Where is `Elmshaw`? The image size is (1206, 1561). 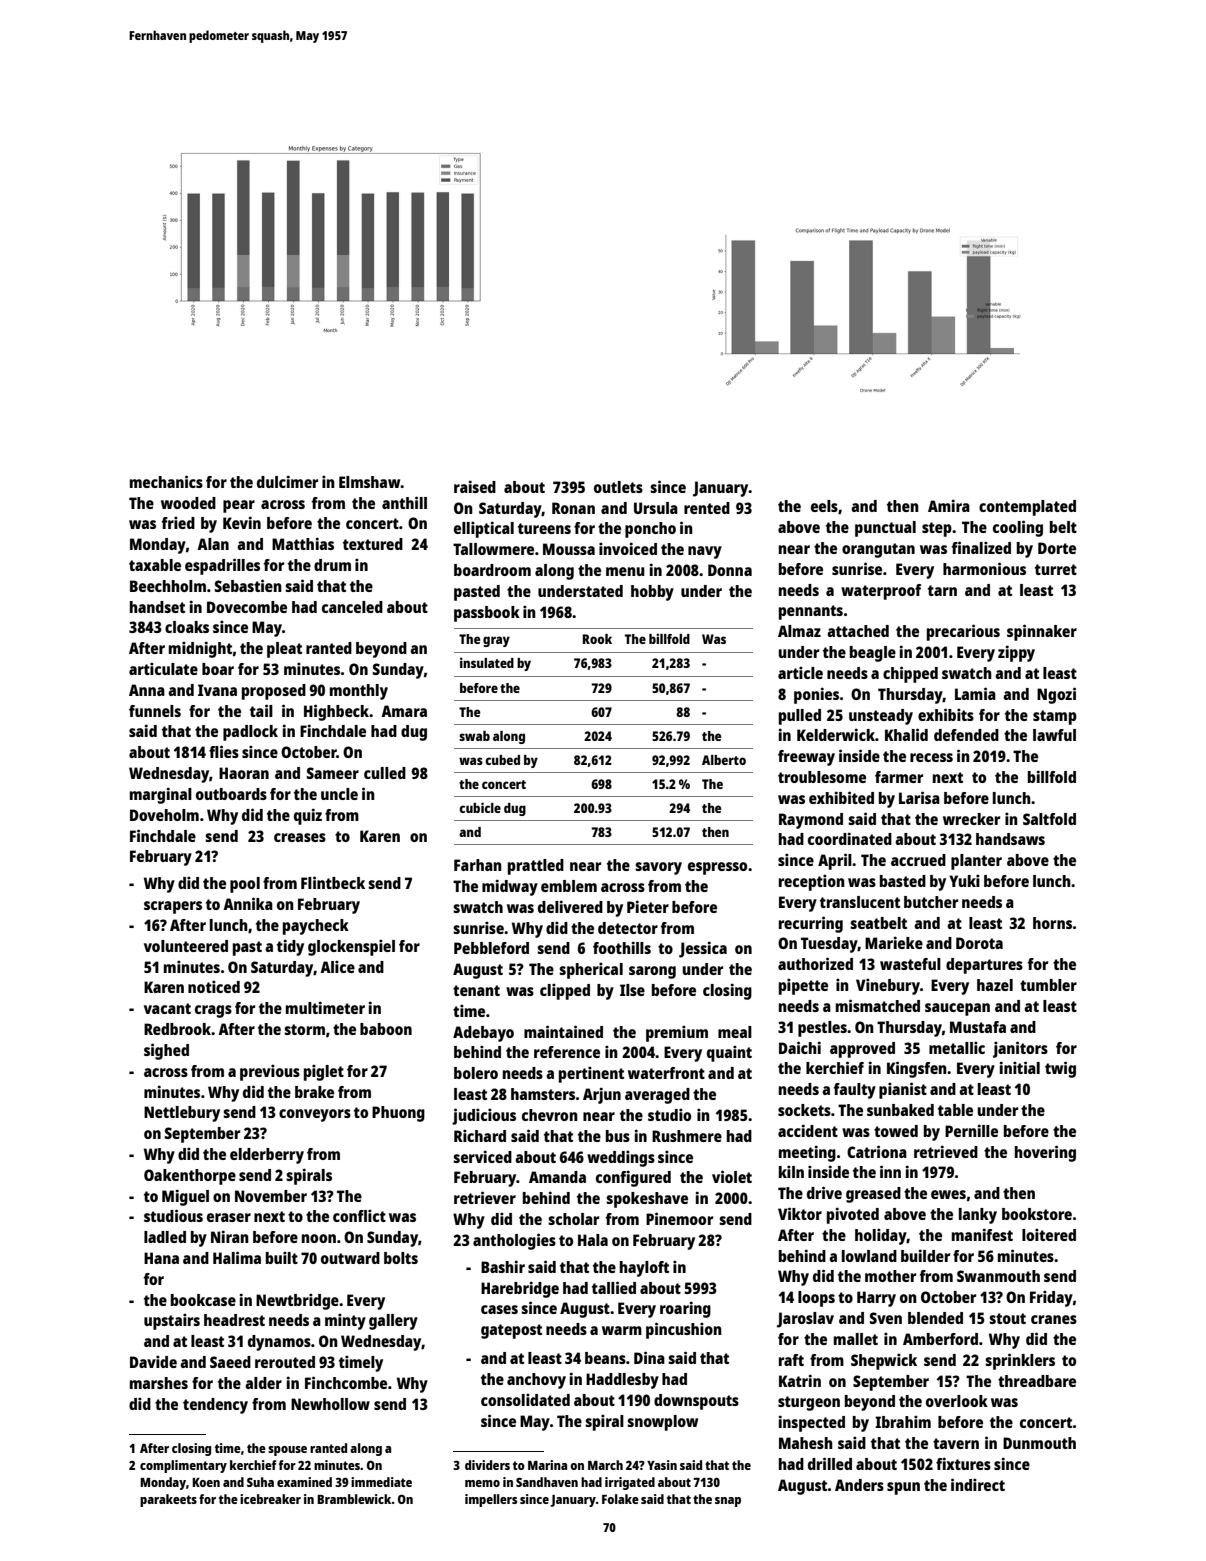 Elmshaw is located at coordinates (370, 482).
